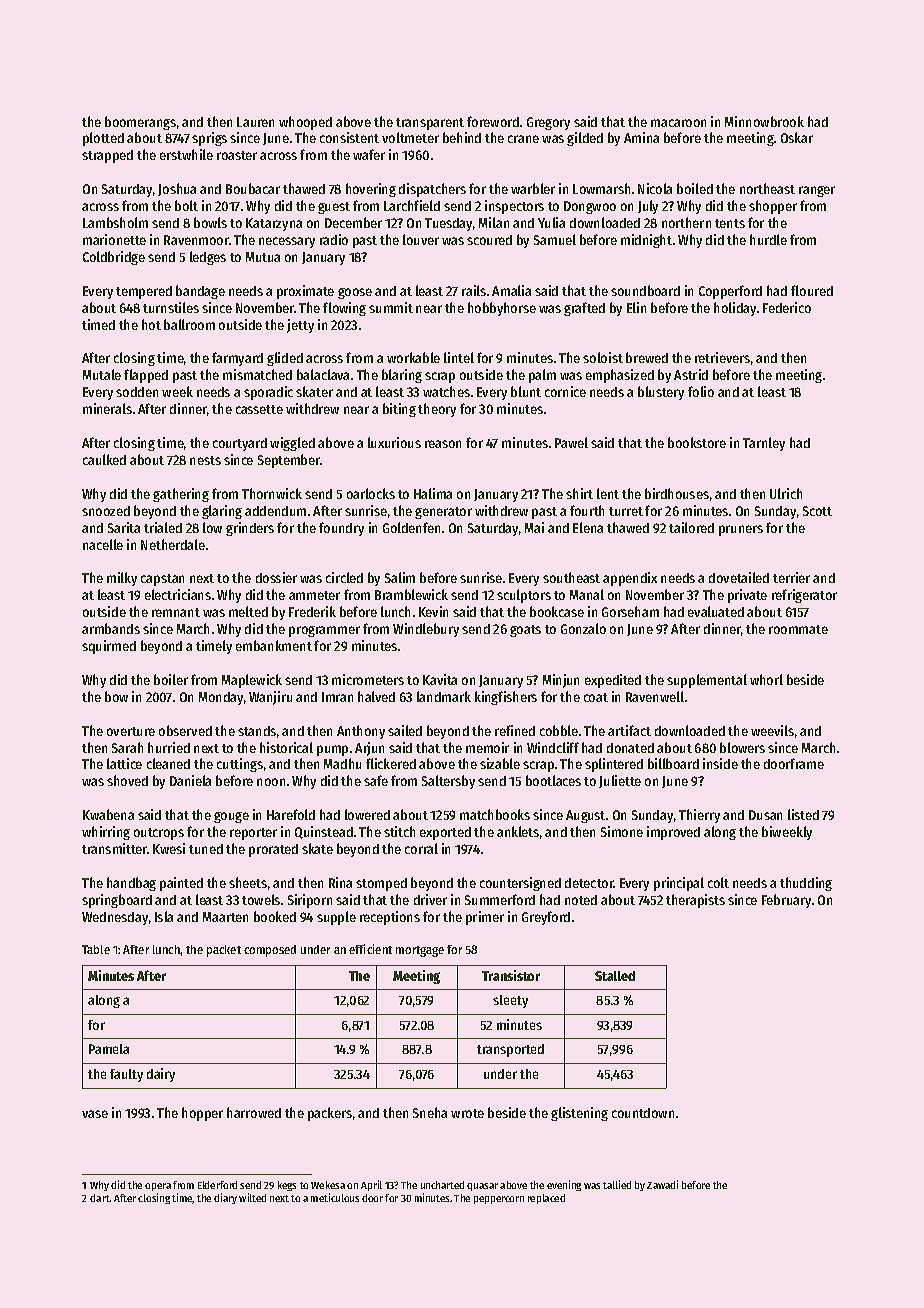 The height and width of the image is (1308, 924). Describe the element at coordinates (630, 611) in the image. I see `Gorseham` at that location.
